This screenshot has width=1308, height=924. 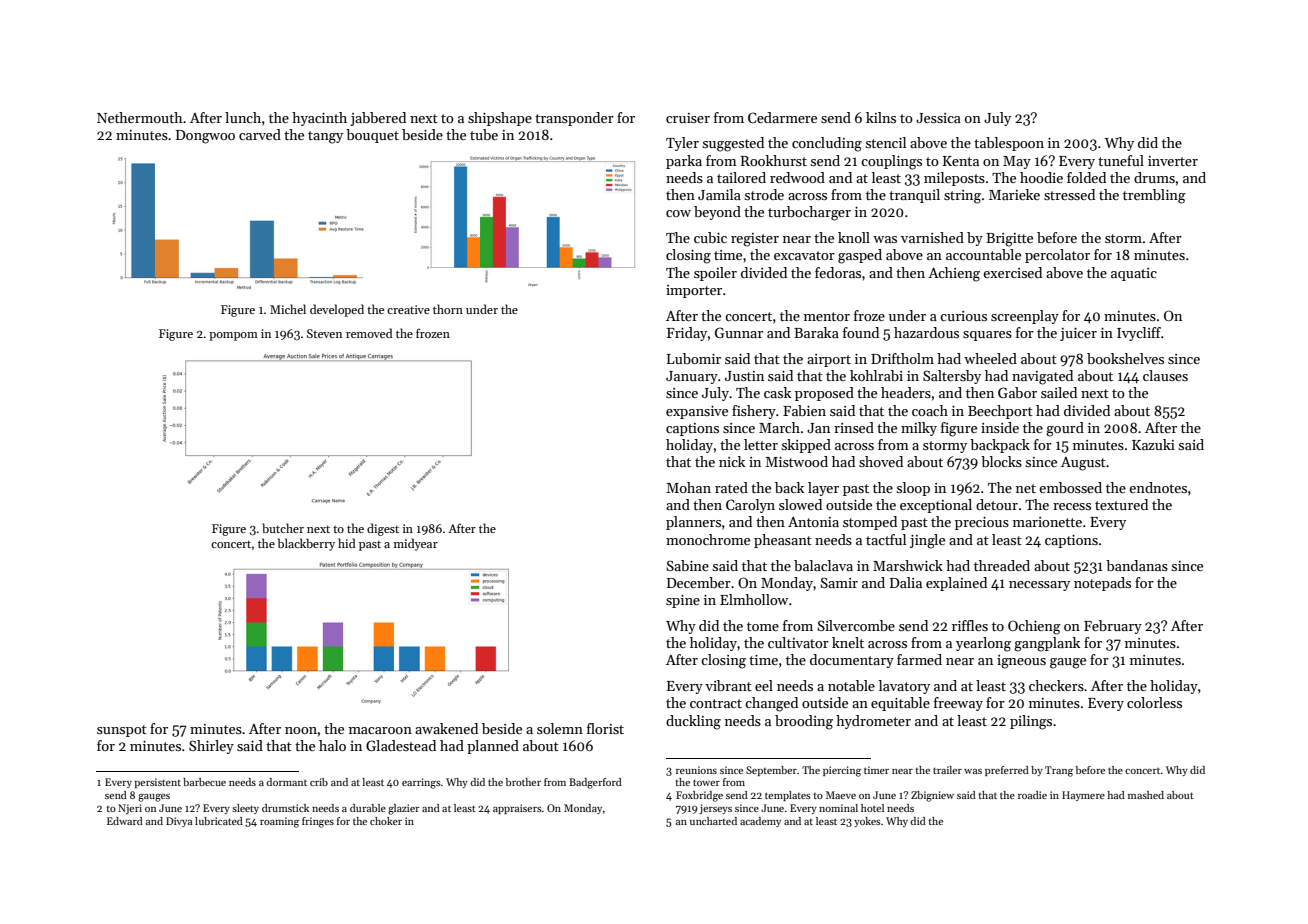 I want to click on redwood, so click(x=797, y=177).
